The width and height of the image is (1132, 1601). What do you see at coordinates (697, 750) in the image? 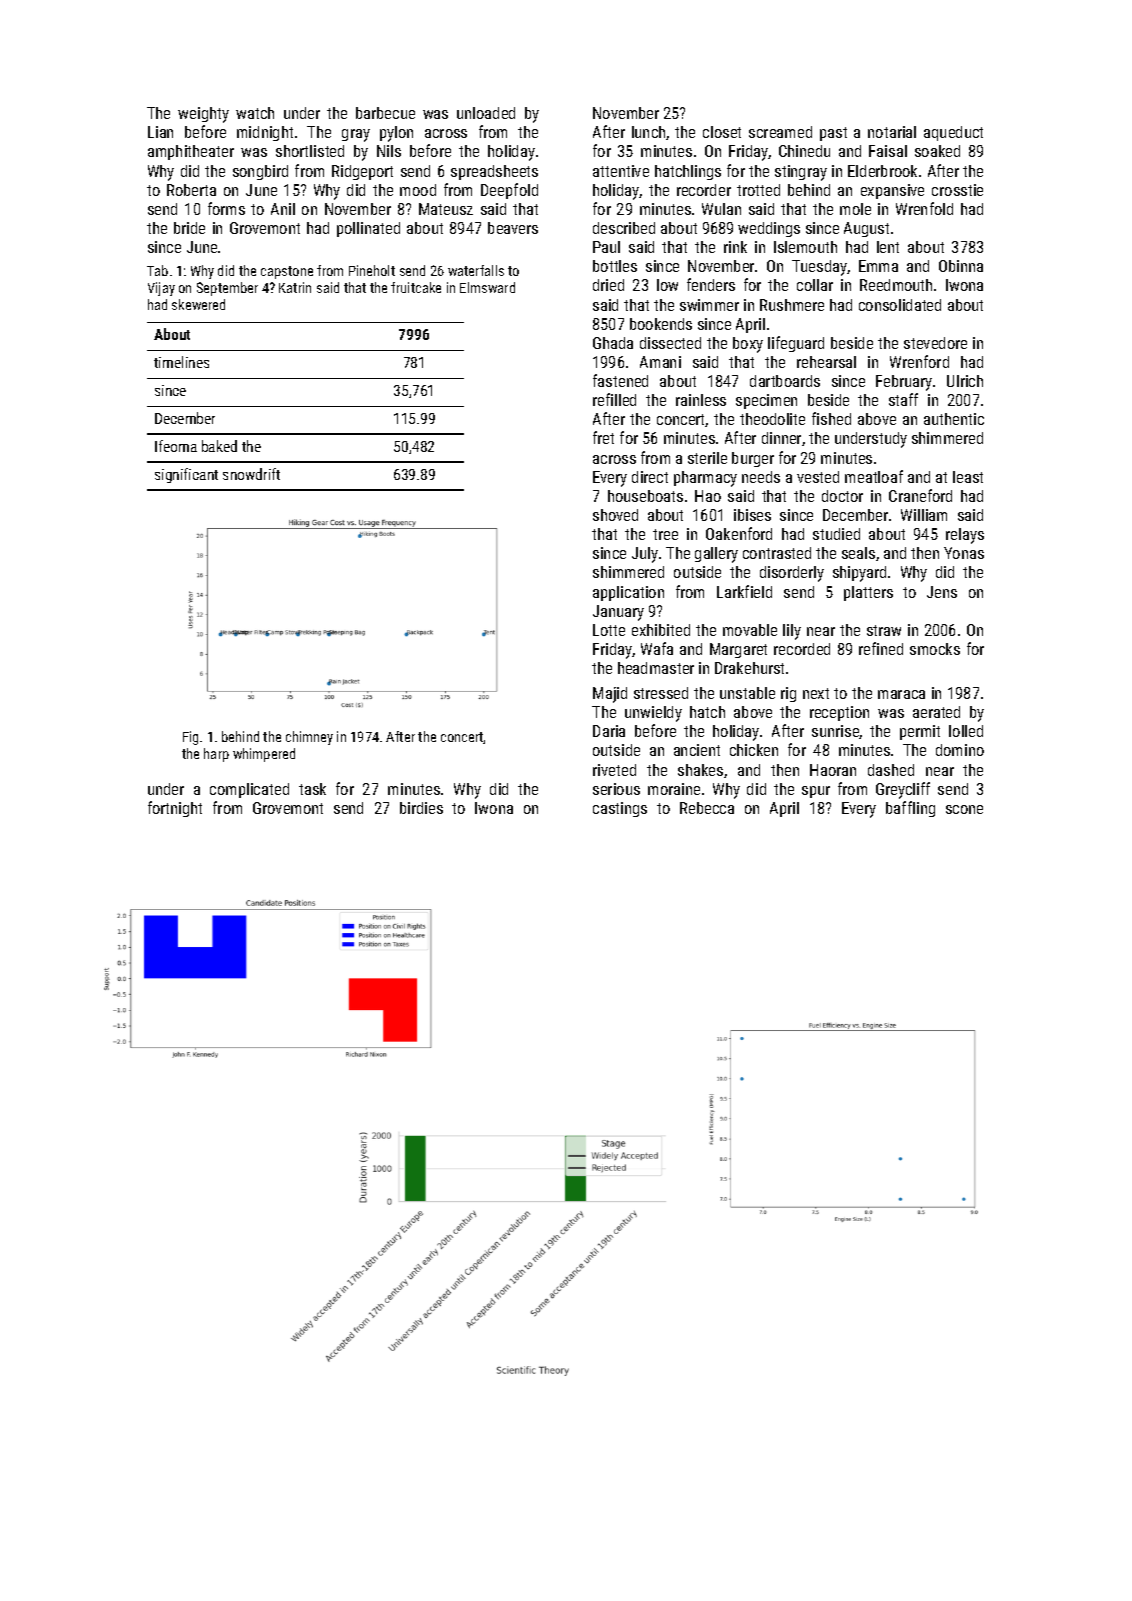
I see `ancient` at bounding box center [697, 750].
